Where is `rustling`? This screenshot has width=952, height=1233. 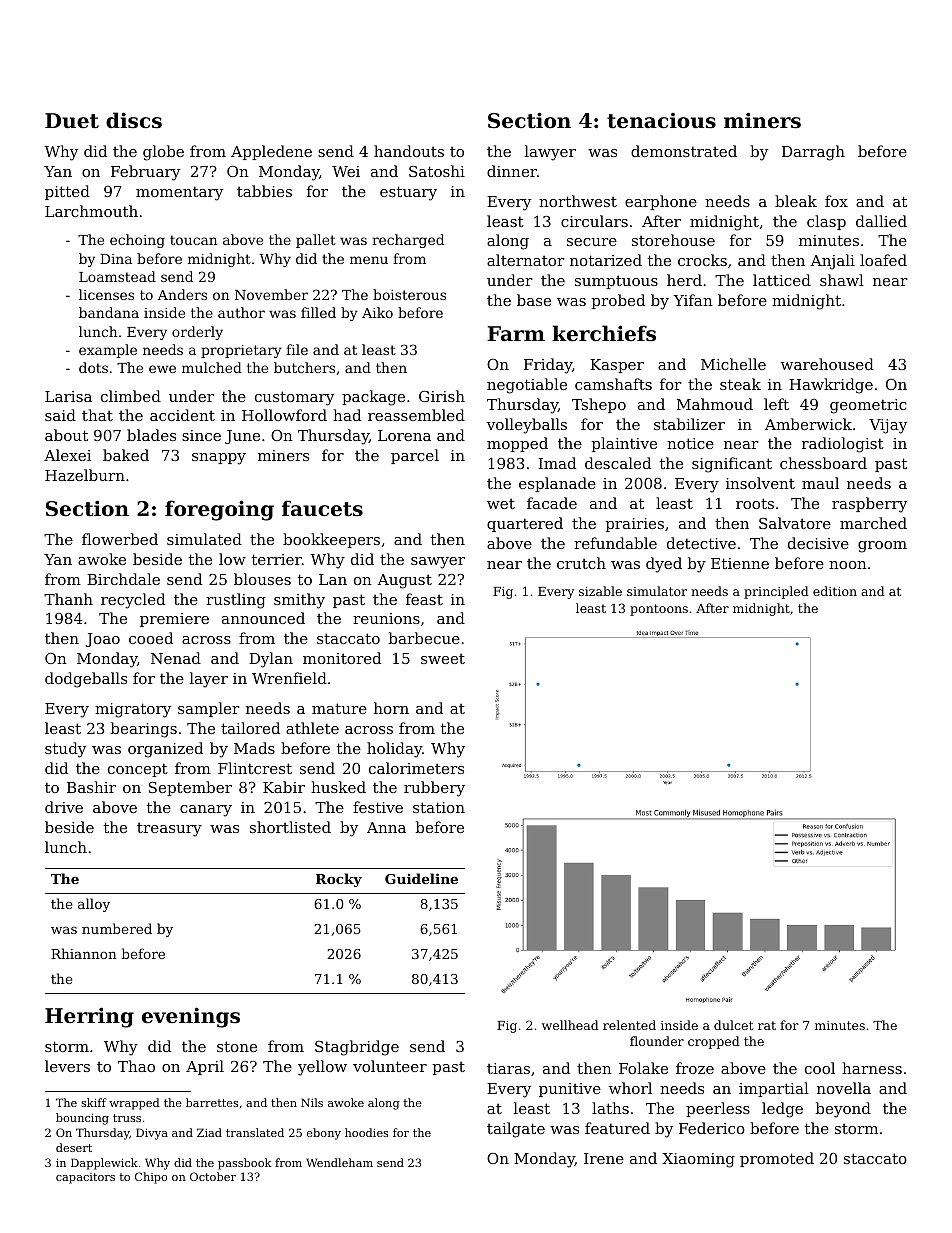
rustling is located at coordinates (236, 601).
